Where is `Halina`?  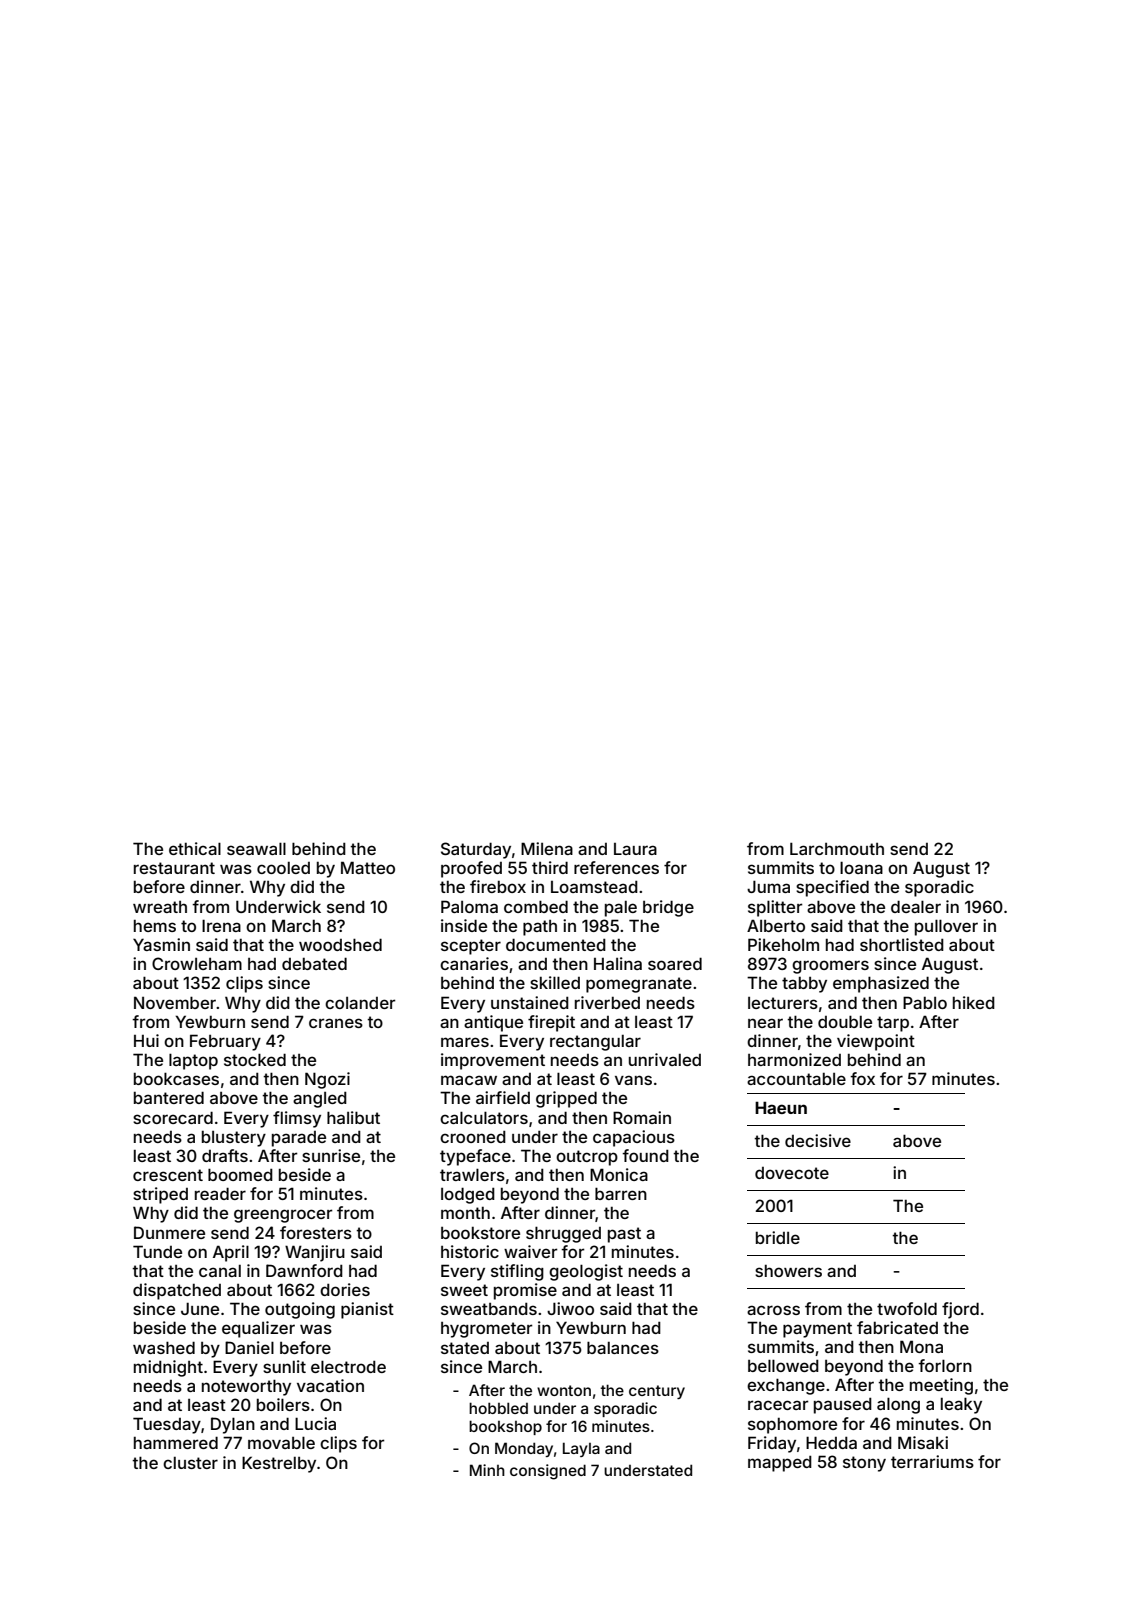
Halina is located at coordinates (618, 963).
